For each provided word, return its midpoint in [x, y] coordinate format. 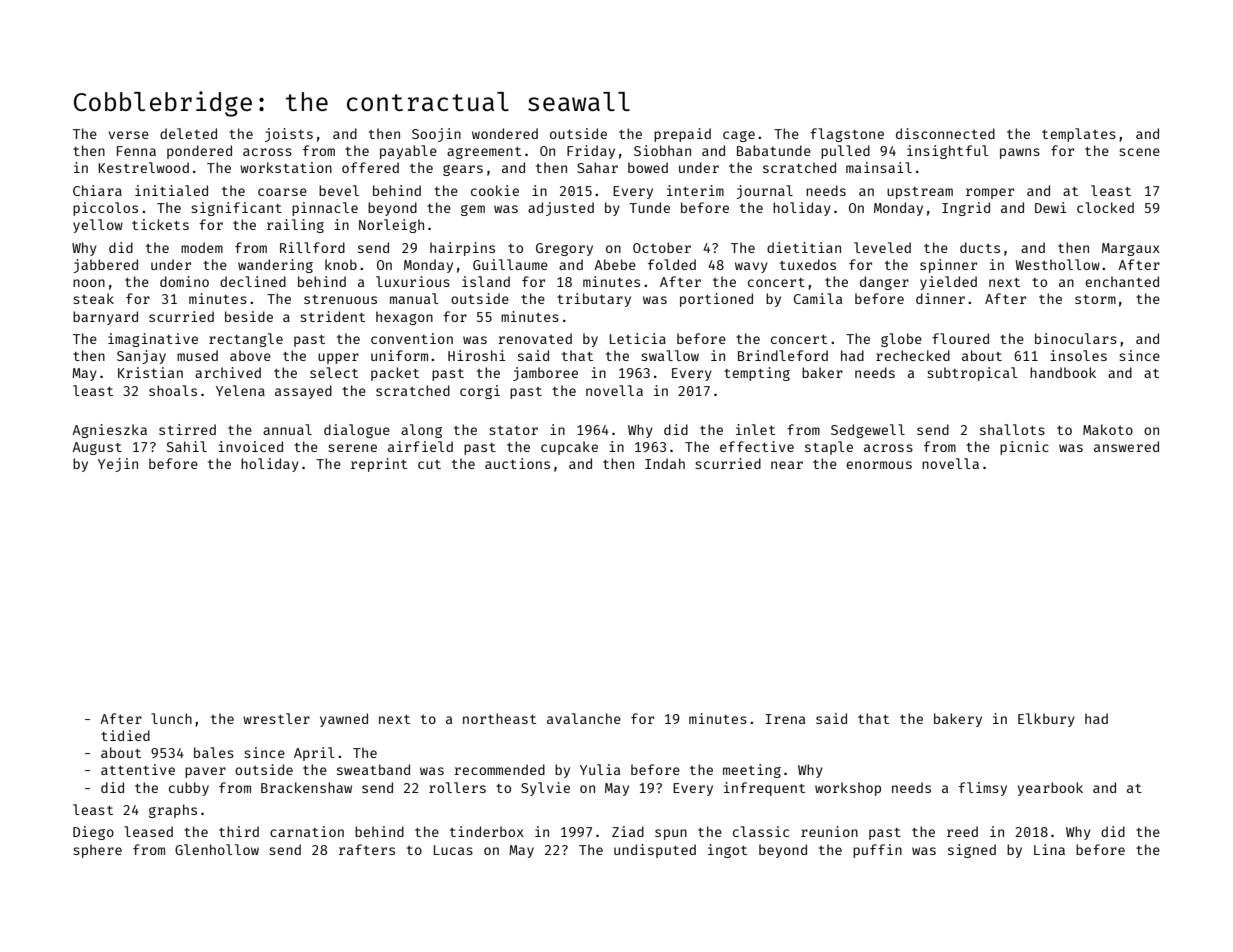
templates [1079, 135]
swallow [670, 355]
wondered [505, 133]
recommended [499, 769]
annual [287, 429]
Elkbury [1046, 720]
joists [289, 135]
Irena [785, 719]
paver [205, 772]
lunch [171, 718]
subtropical [972, 374]
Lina [1049, 849]
